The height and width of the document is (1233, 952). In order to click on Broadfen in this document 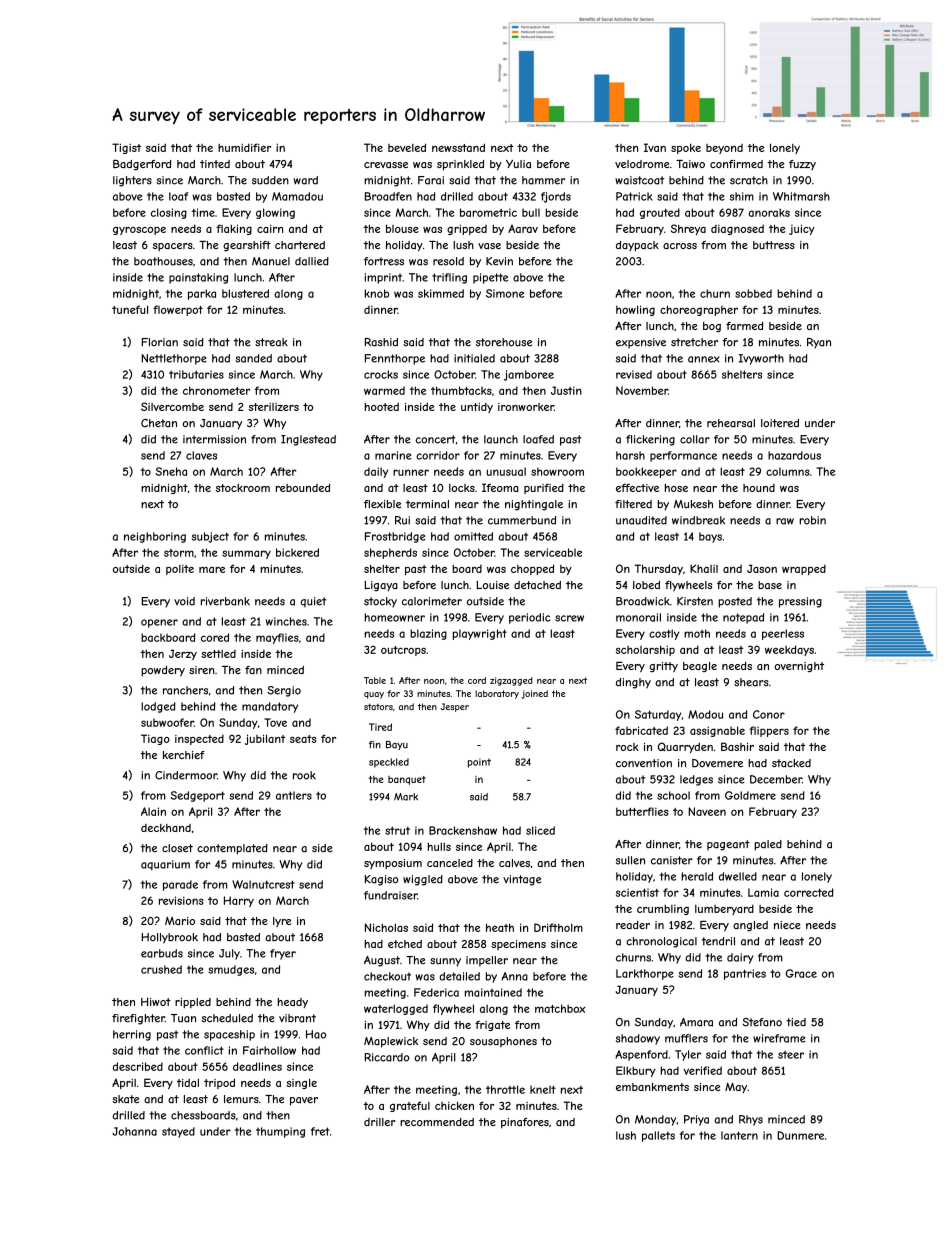, I will do `click(388, 196)`.
